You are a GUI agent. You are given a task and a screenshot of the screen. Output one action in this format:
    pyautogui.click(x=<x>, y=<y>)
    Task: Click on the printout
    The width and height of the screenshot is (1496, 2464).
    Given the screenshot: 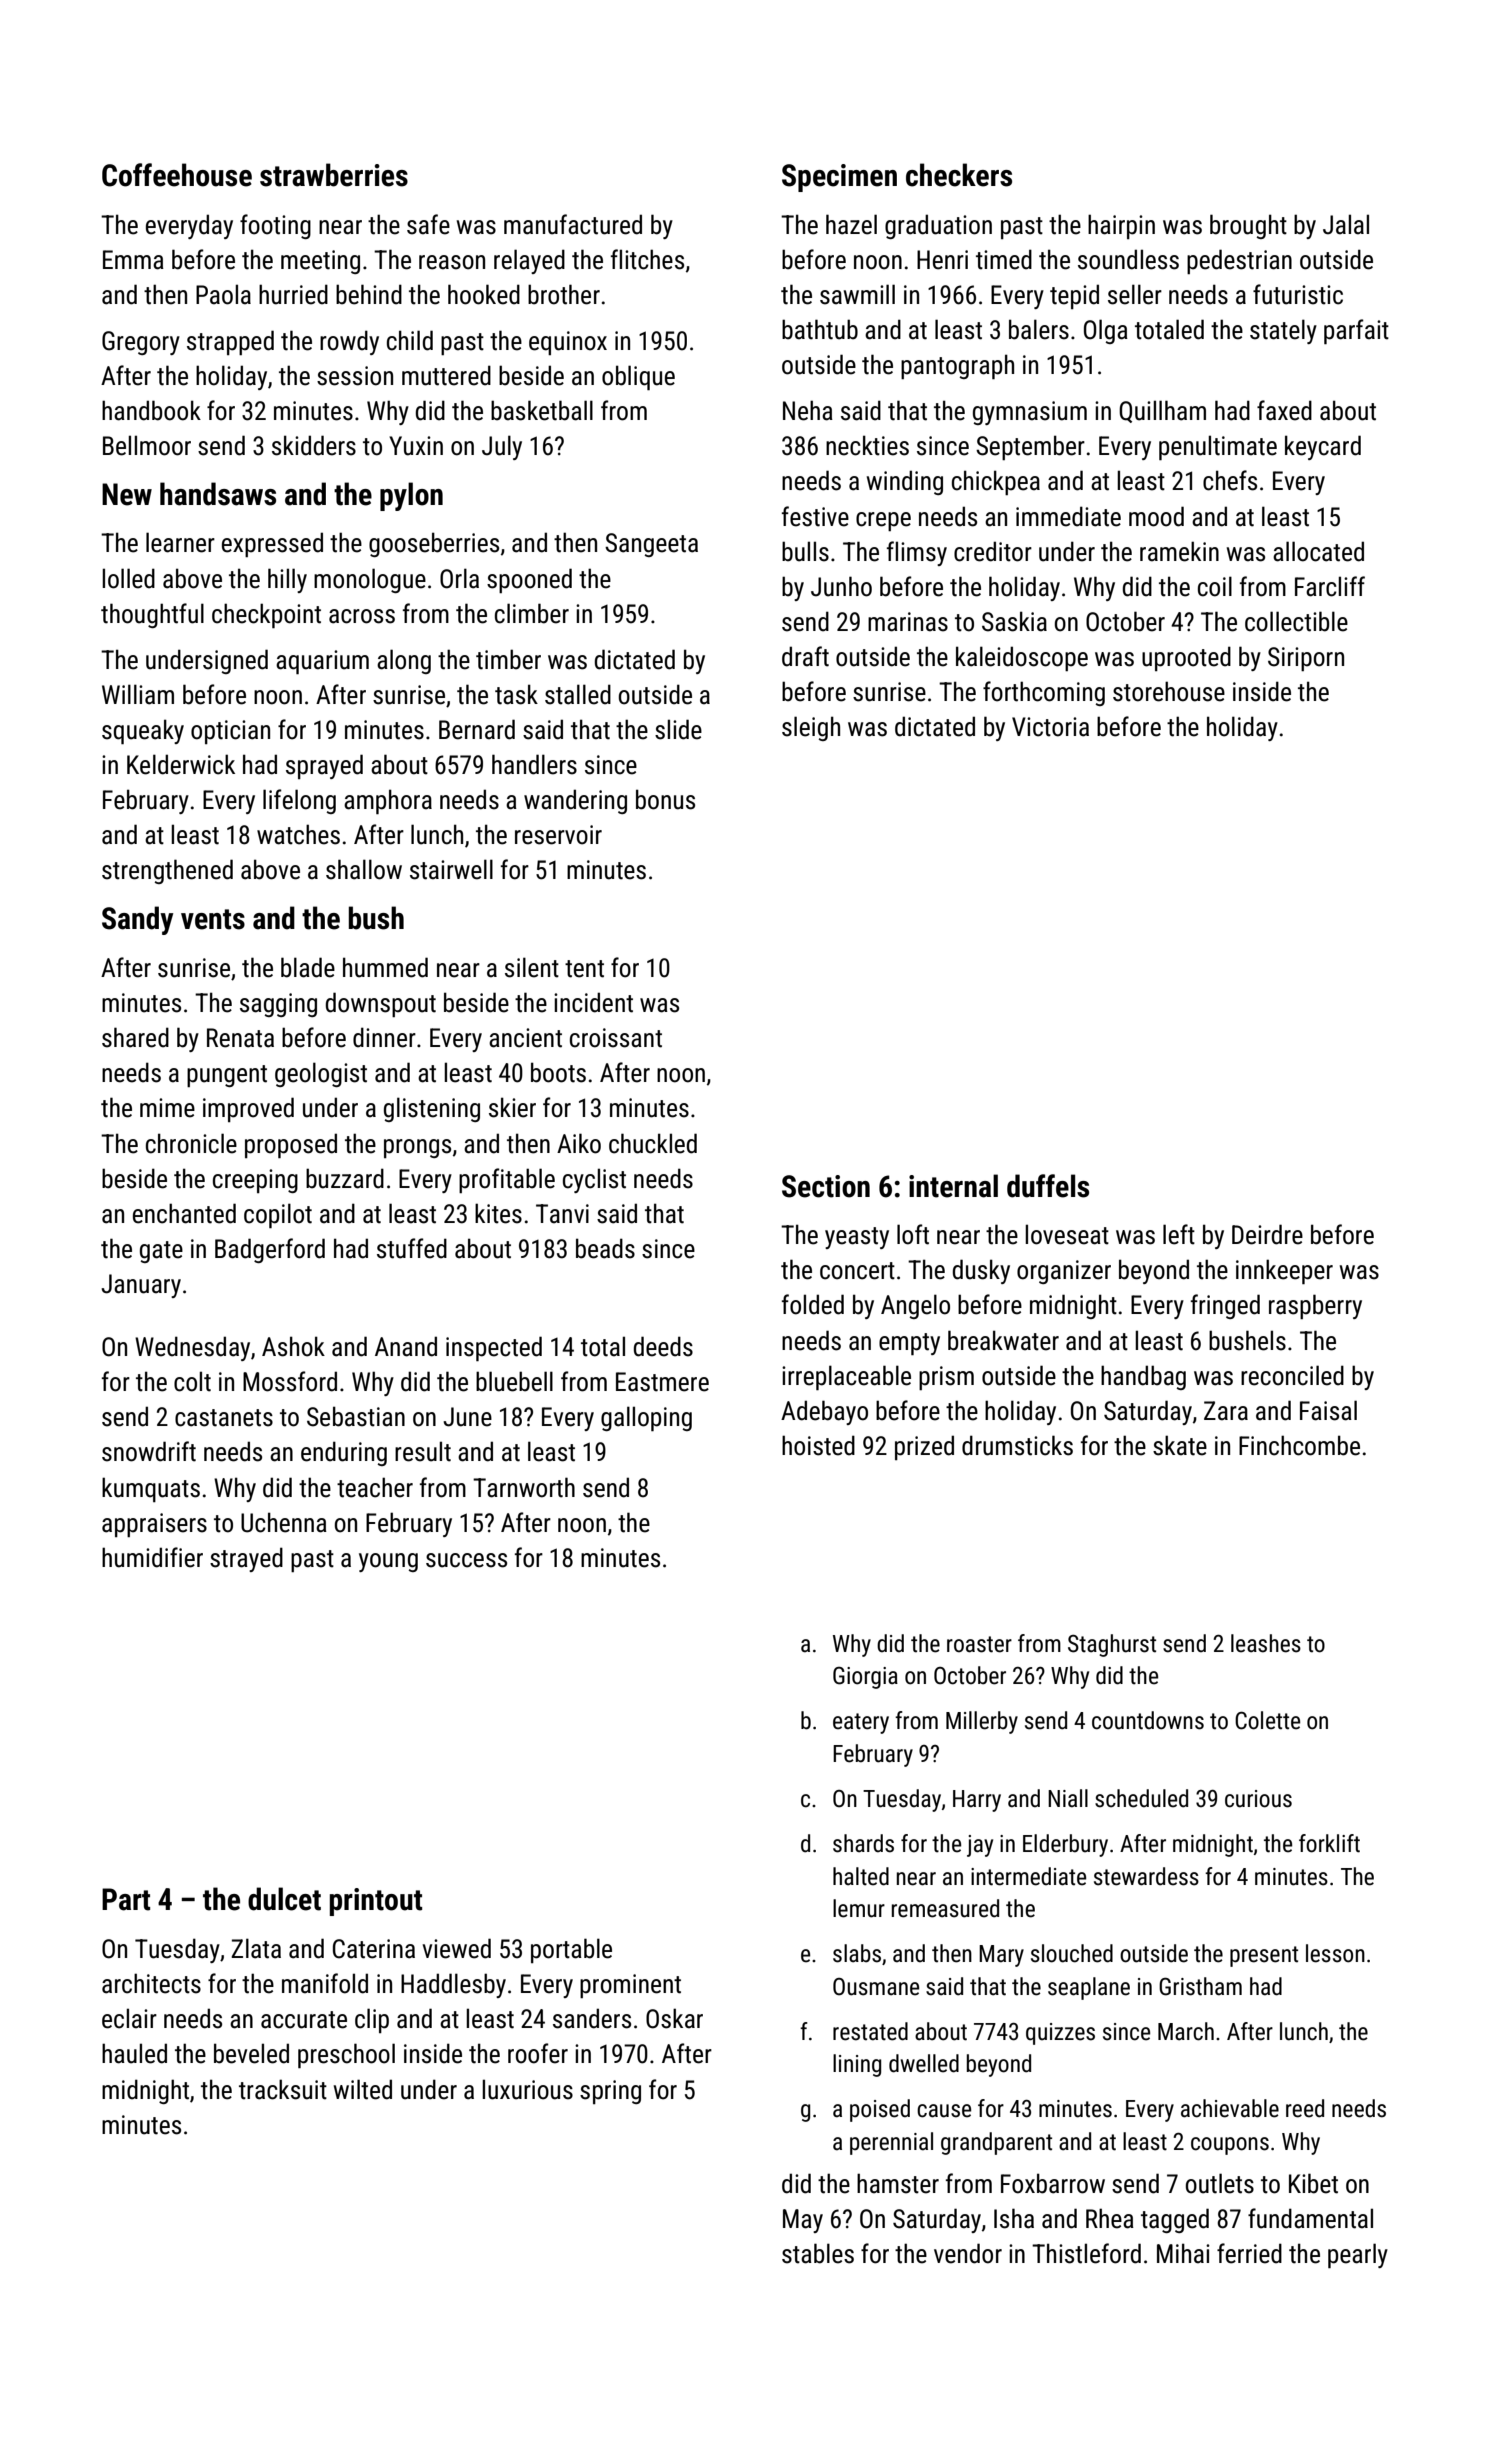 What is the action you would take?
    pyautogui.click(x=376, y=1902)
